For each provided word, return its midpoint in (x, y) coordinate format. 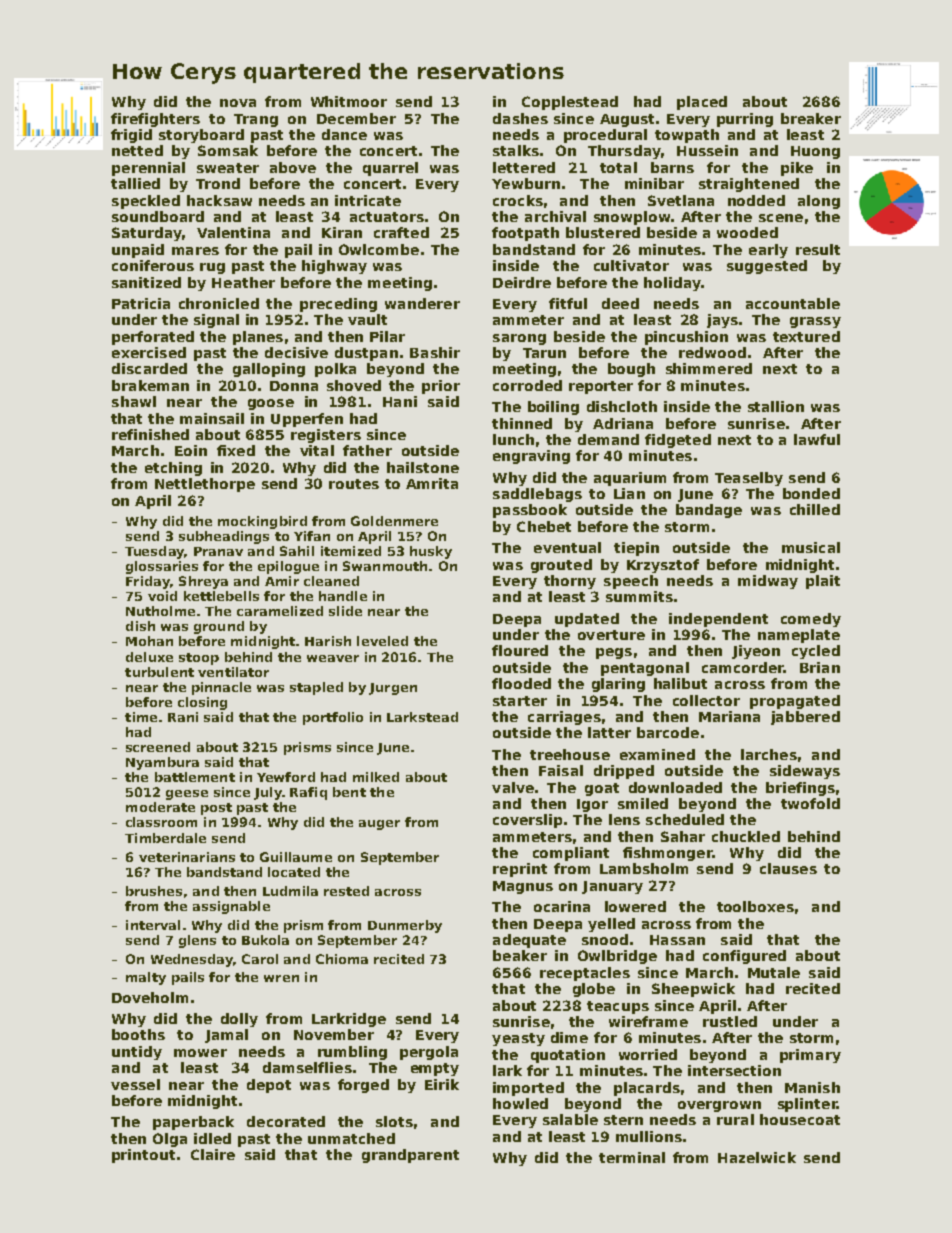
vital (317, 450)
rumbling (352, 1053)
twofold (810, 803)
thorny (570, 582)
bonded (811, 493)
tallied (135, 183)
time (141, 717)
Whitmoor (349, 101)
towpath (687, 136)
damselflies (307, 1067)
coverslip (527, 821)
